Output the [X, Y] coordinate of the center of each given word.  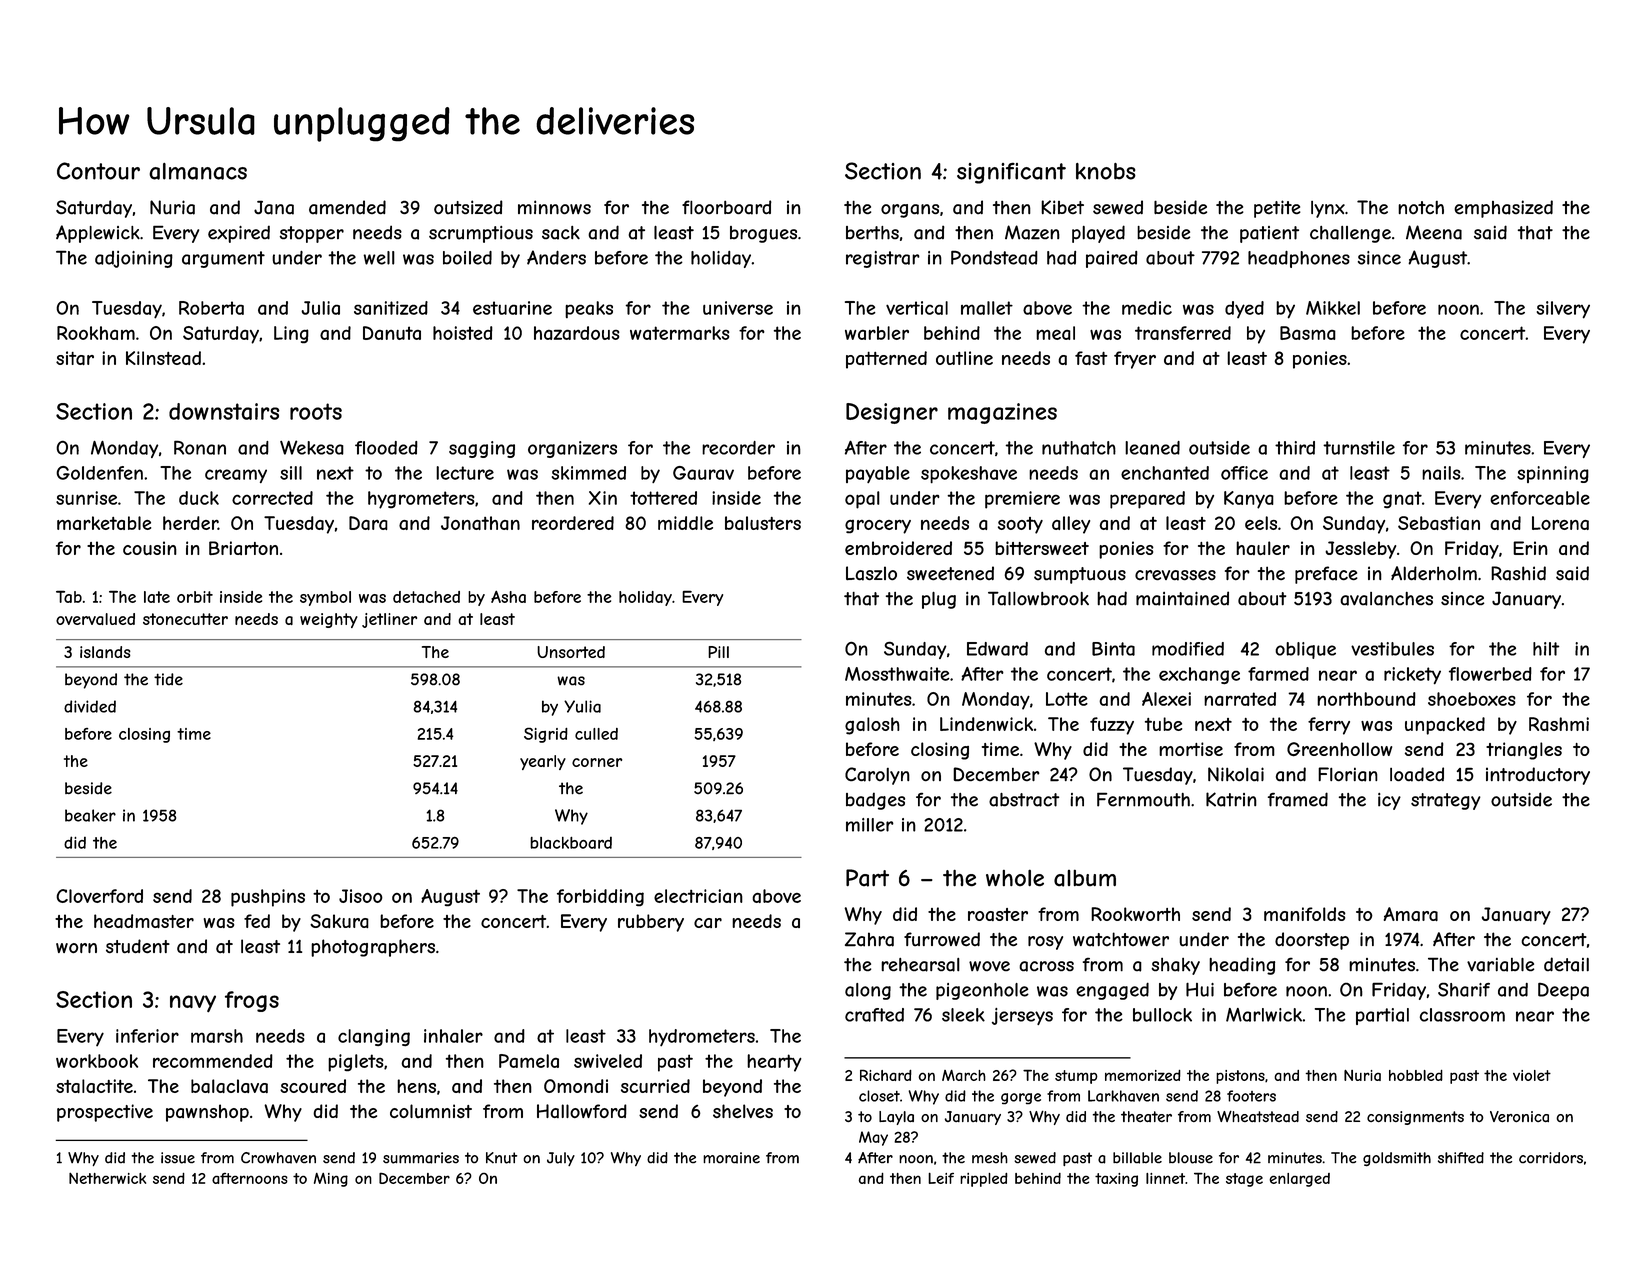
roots [316, 411]
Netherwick [107, 1178]
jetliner [389, 620]
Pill [718, 652]
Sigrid [546, 735]
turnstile [1359, 448]
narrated [1240, 699]
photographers [373, 948]
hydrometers [702, 1038]
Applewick [98, 234]
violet [1532, 1075]
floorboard [727, 207]
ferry [1329, 726]
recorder [738, 448]
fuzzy [1112, 726]
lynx [1328, 209]
